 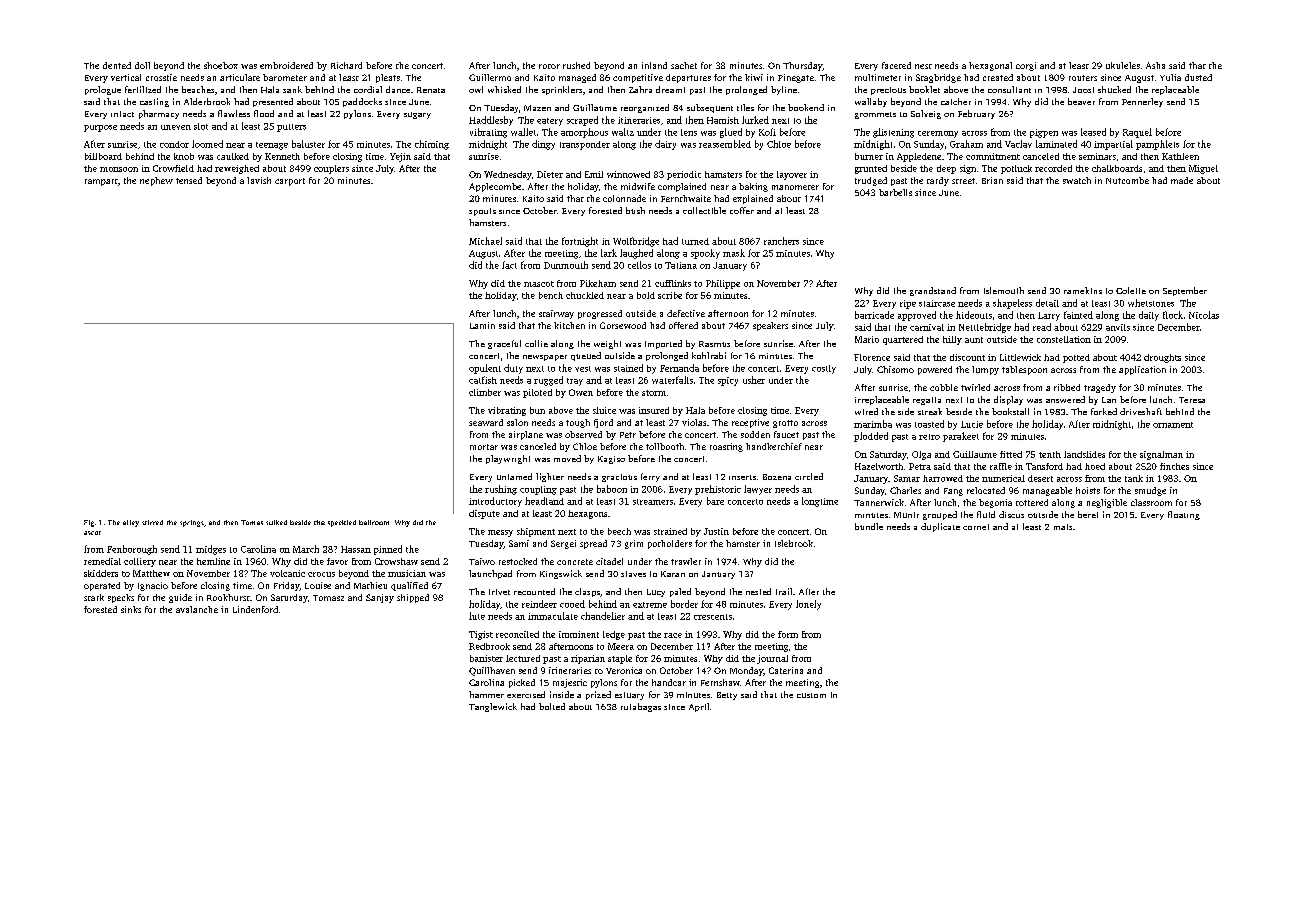 I want to click on April, so click(x=699, y=707).
